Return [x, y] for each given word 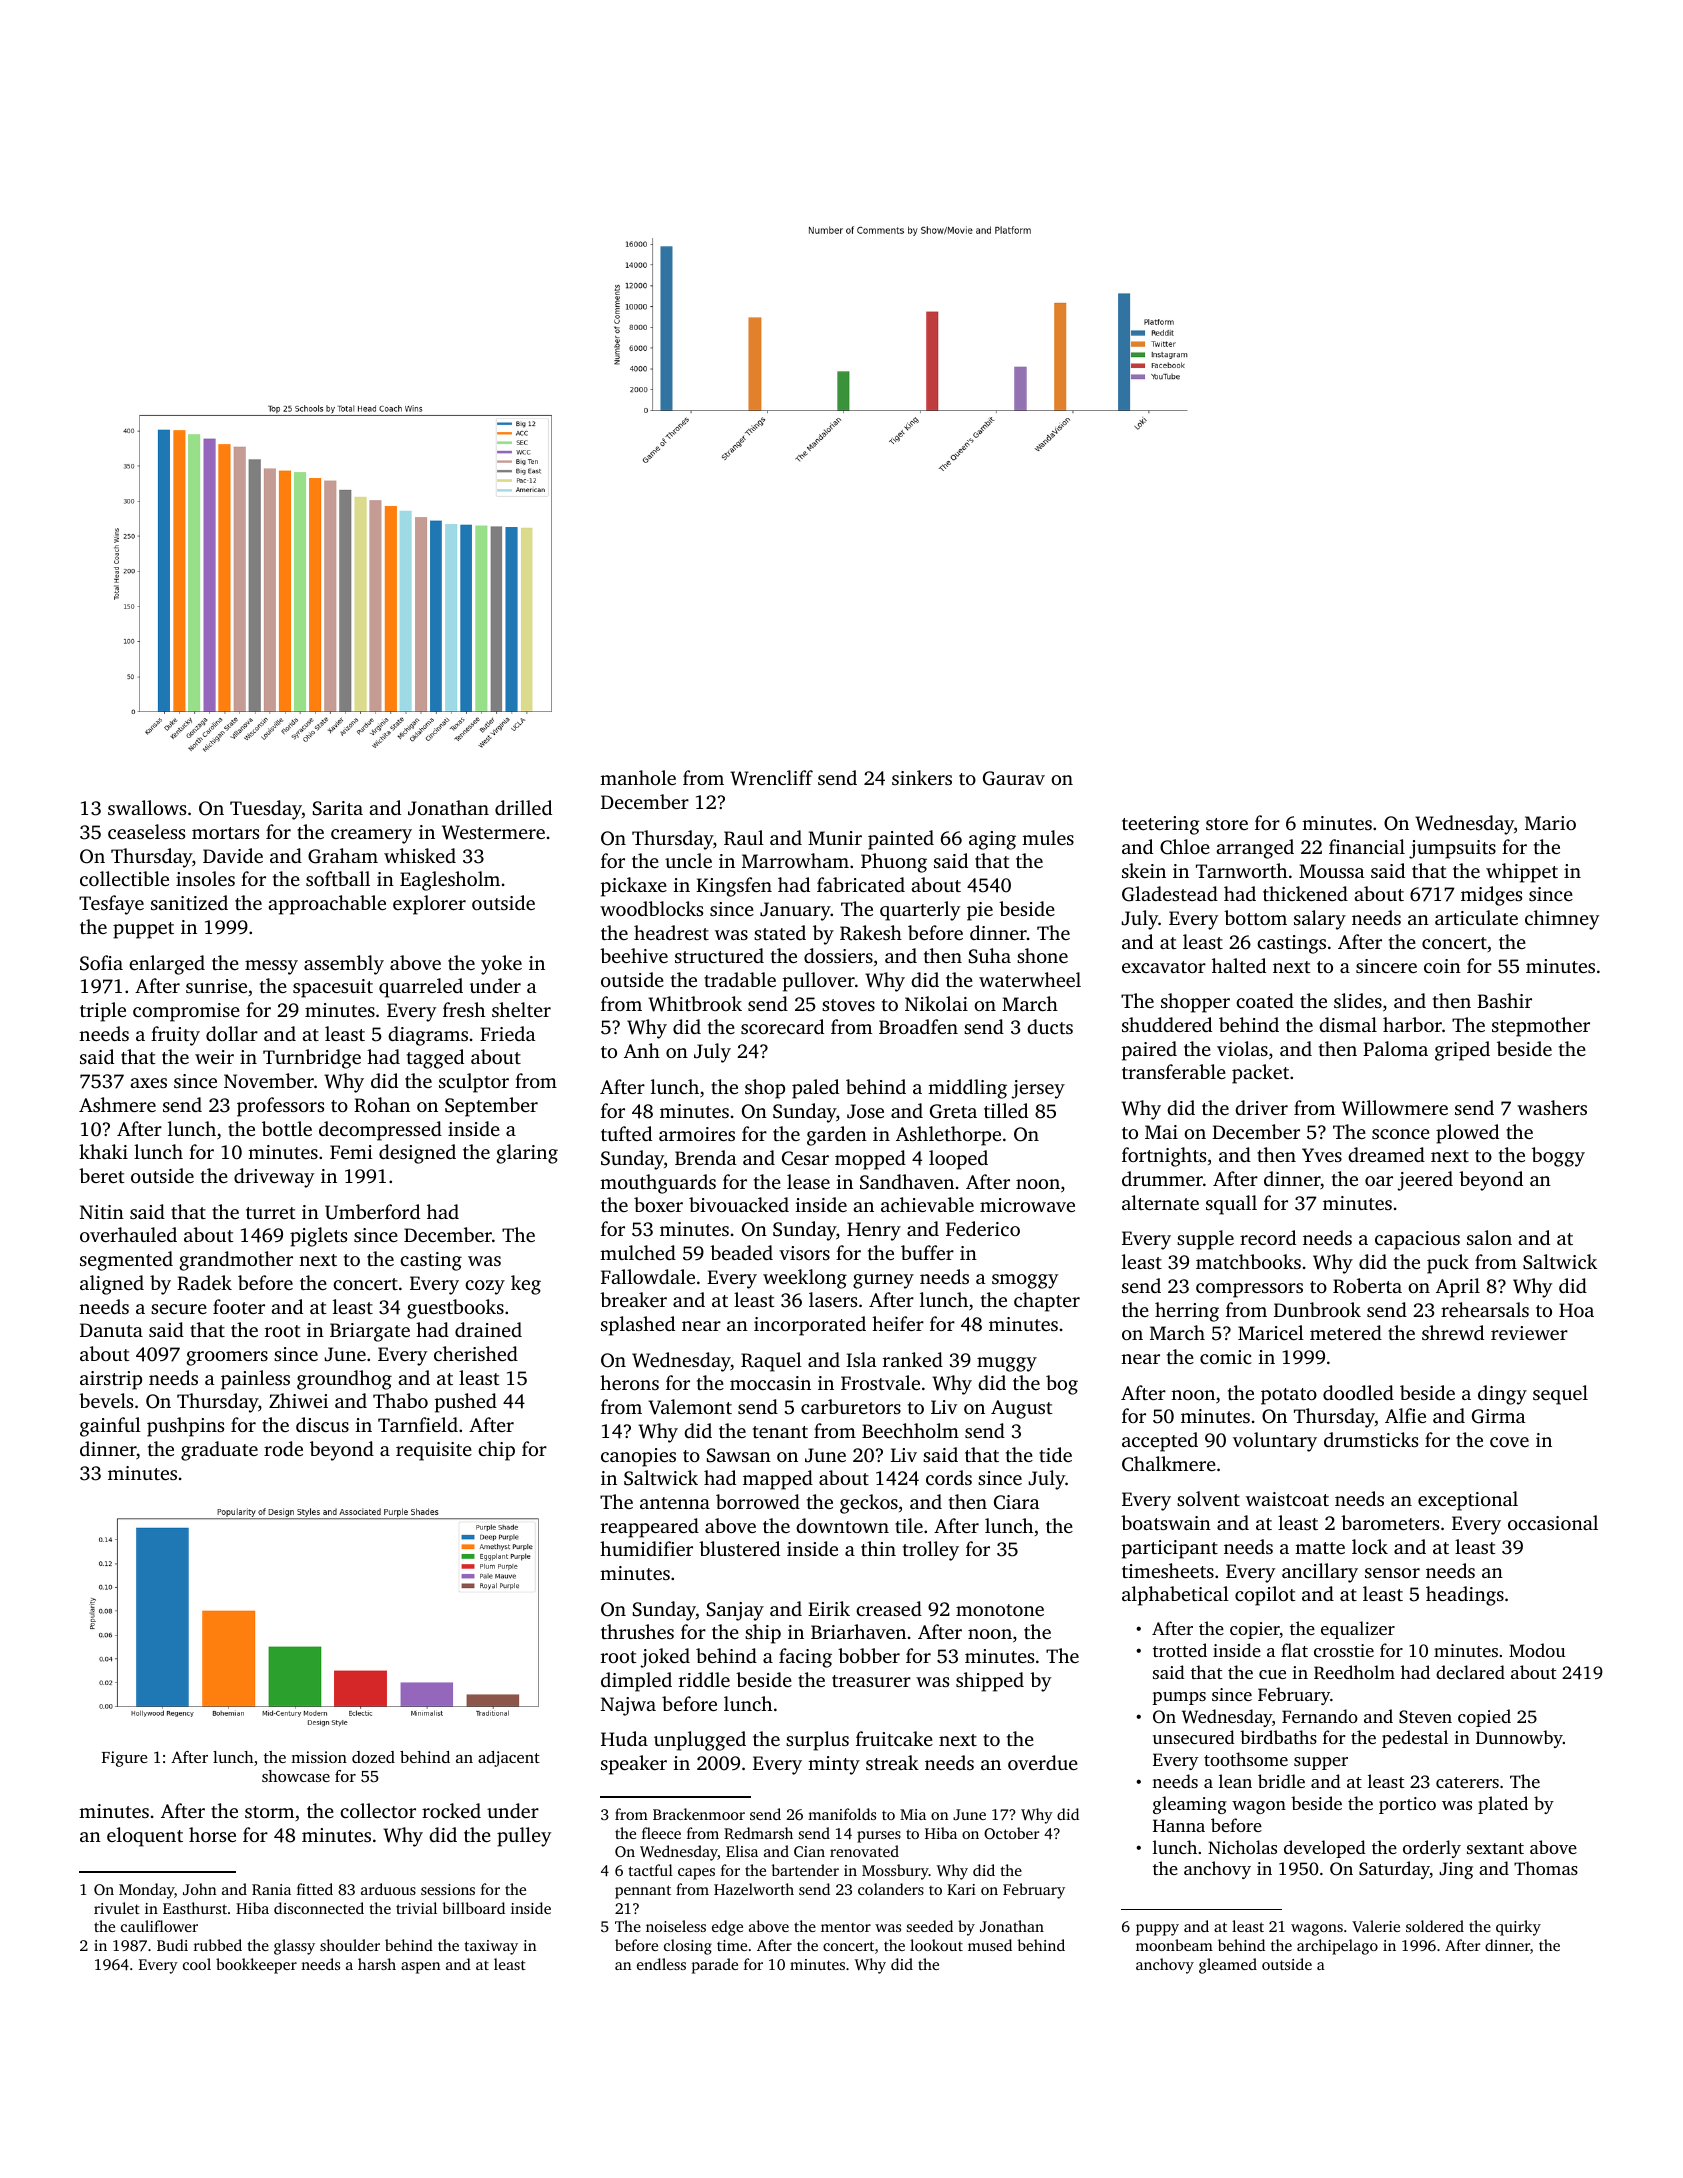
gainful [110, 1427]
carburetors [851, 1406]
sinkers [922, 777]
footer [239, 1306]
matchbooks [1248, 1261]
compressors [1249, 1290]
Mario [1550, 823]
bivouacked [739, 1204]
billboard [473, 1908]
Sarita [338, 808]
